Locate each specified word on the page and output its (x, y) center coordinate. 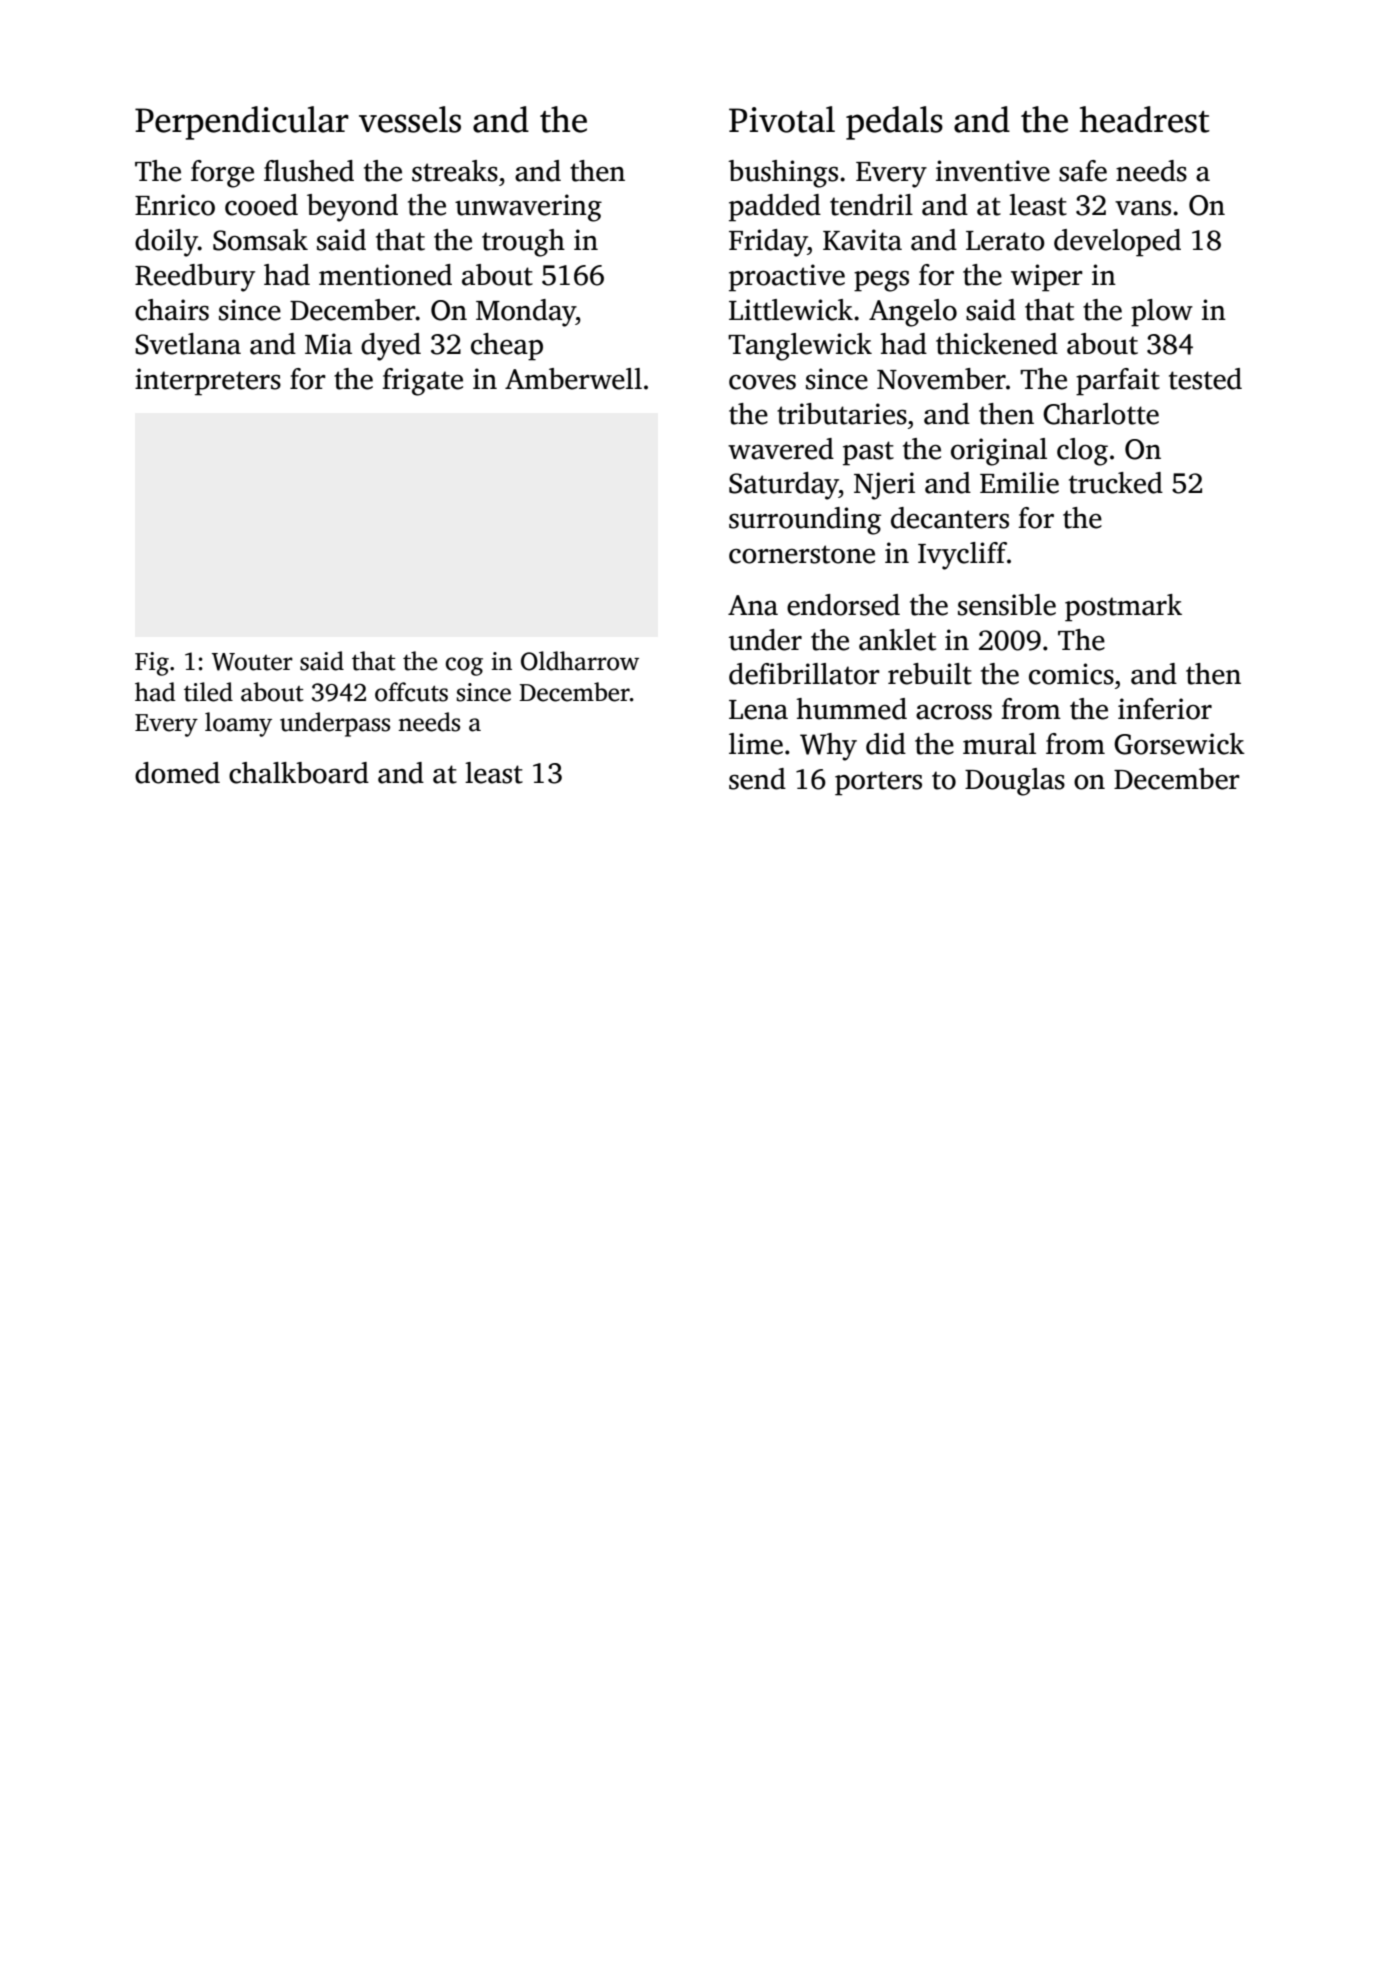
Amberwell (573, 379)
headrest (1145, 119)
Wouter (252, 662)
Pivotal (782, 119)
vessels (410, 119)
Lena (758, 710)
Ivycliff (962, 556)
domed (177, 773)
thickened (997, 344)
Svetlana (188, 344)
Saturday (784, 486)
